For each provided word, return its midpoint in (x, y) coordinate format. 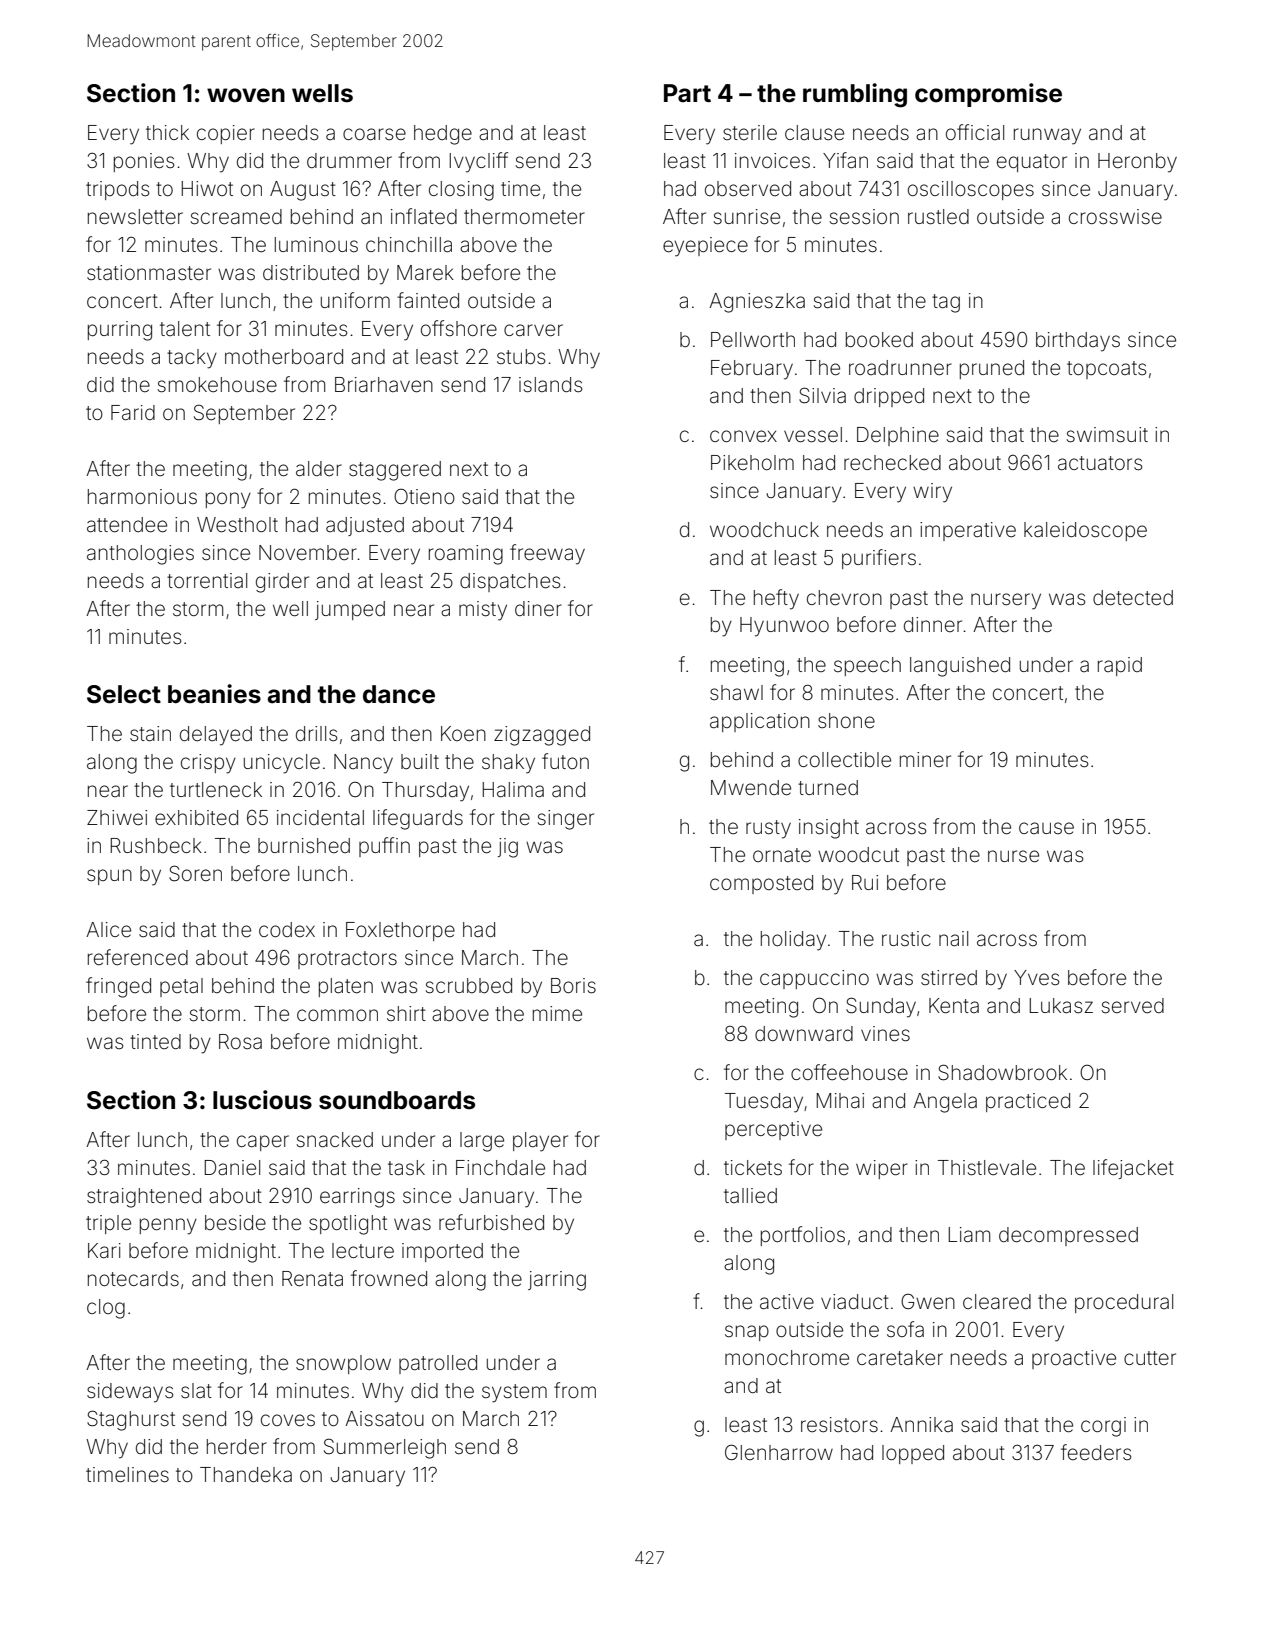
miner (925, 759)
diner (538, 608)
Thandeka (246, 1474)
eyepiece (705, 247)
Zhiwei (117, 817)
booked (879, 340)
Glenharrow (779, 1452)
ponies (144, 162)
